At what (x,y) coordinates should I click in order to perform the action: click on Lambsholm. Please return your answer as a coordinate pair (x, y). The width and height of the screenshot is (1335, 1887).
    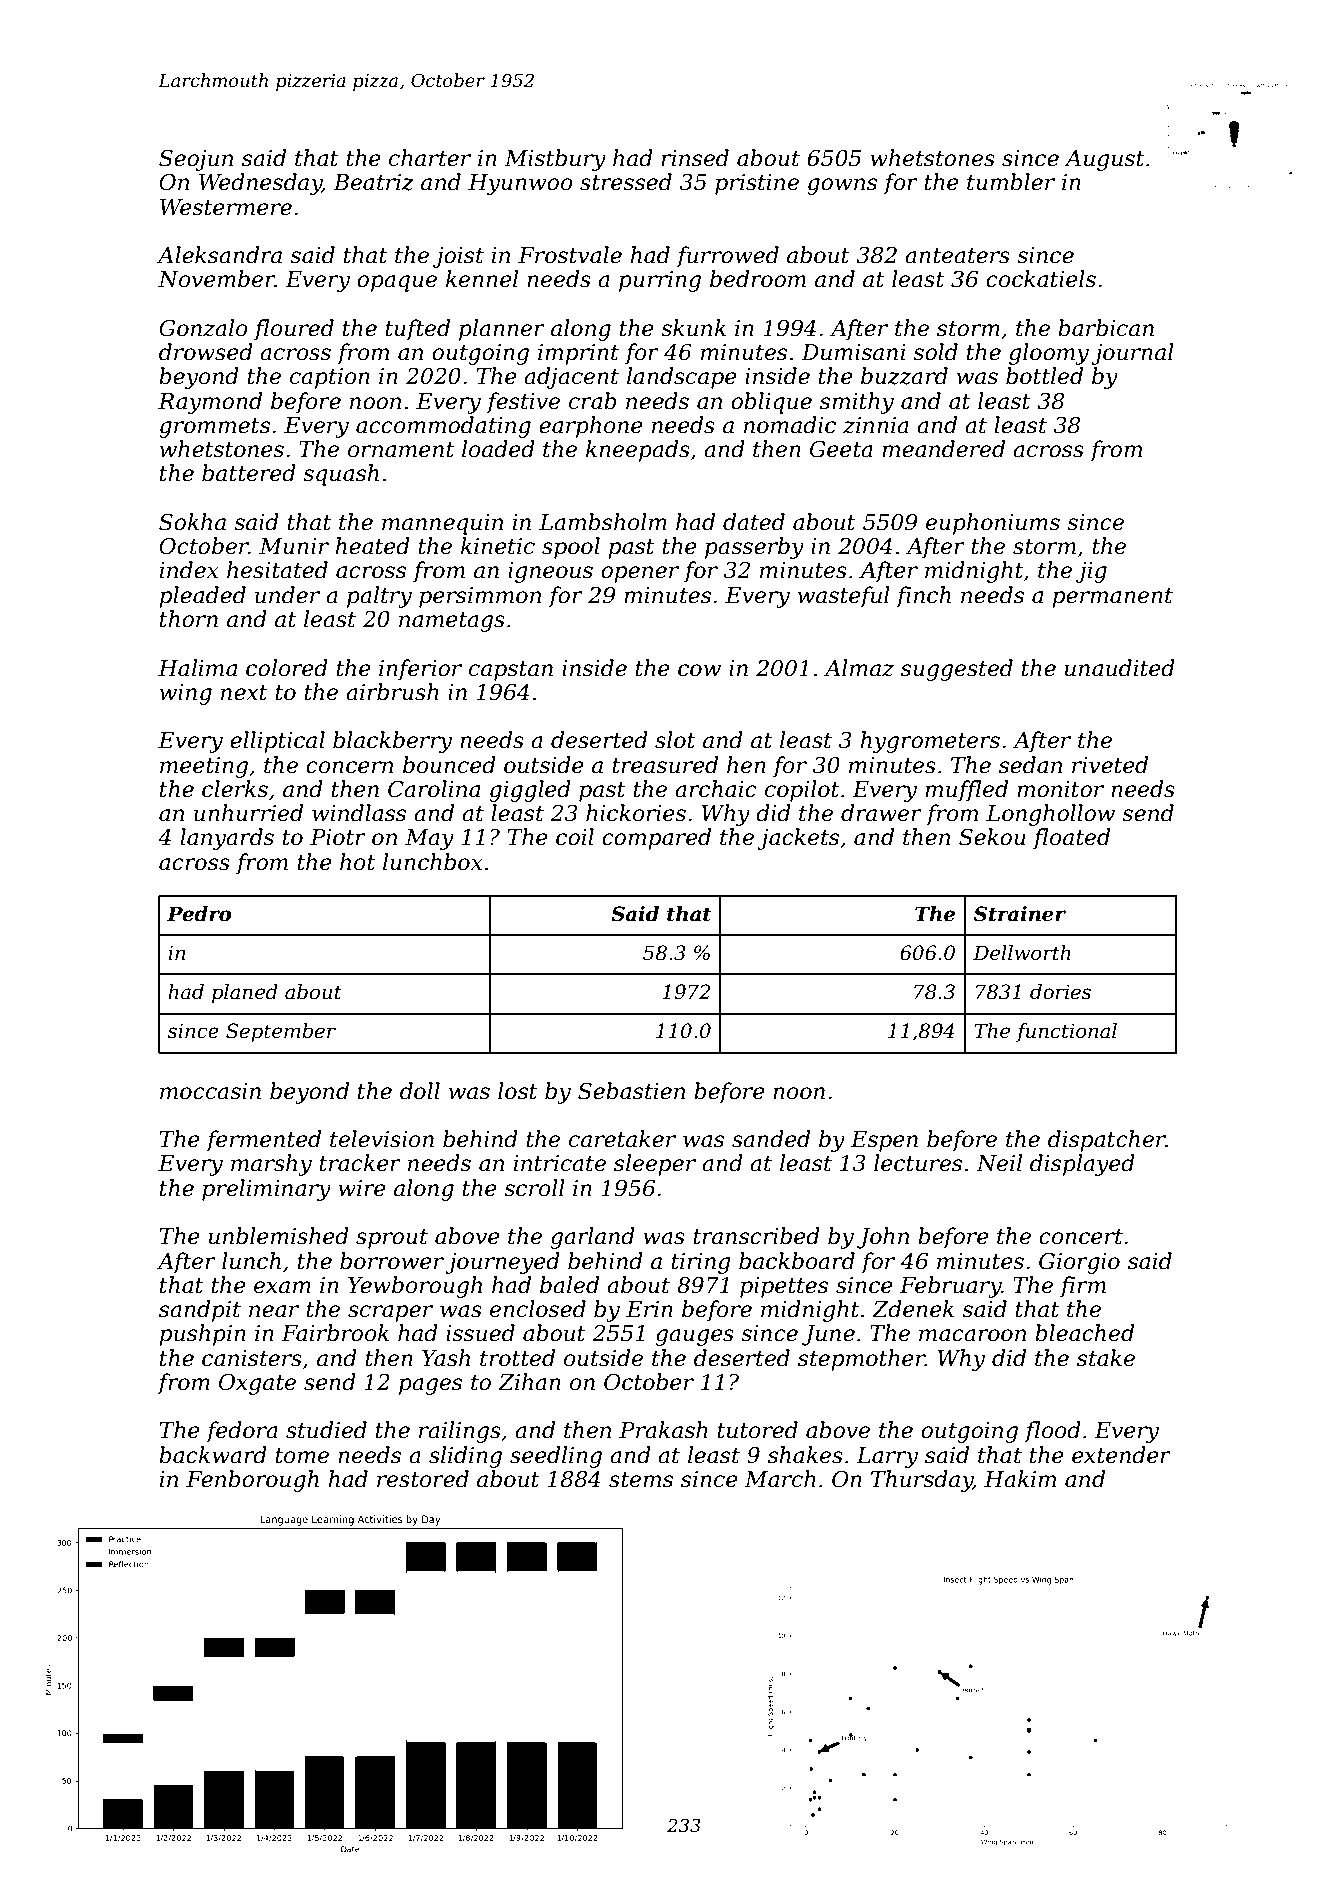
    Looking at the image, I should click on (603, 522).
